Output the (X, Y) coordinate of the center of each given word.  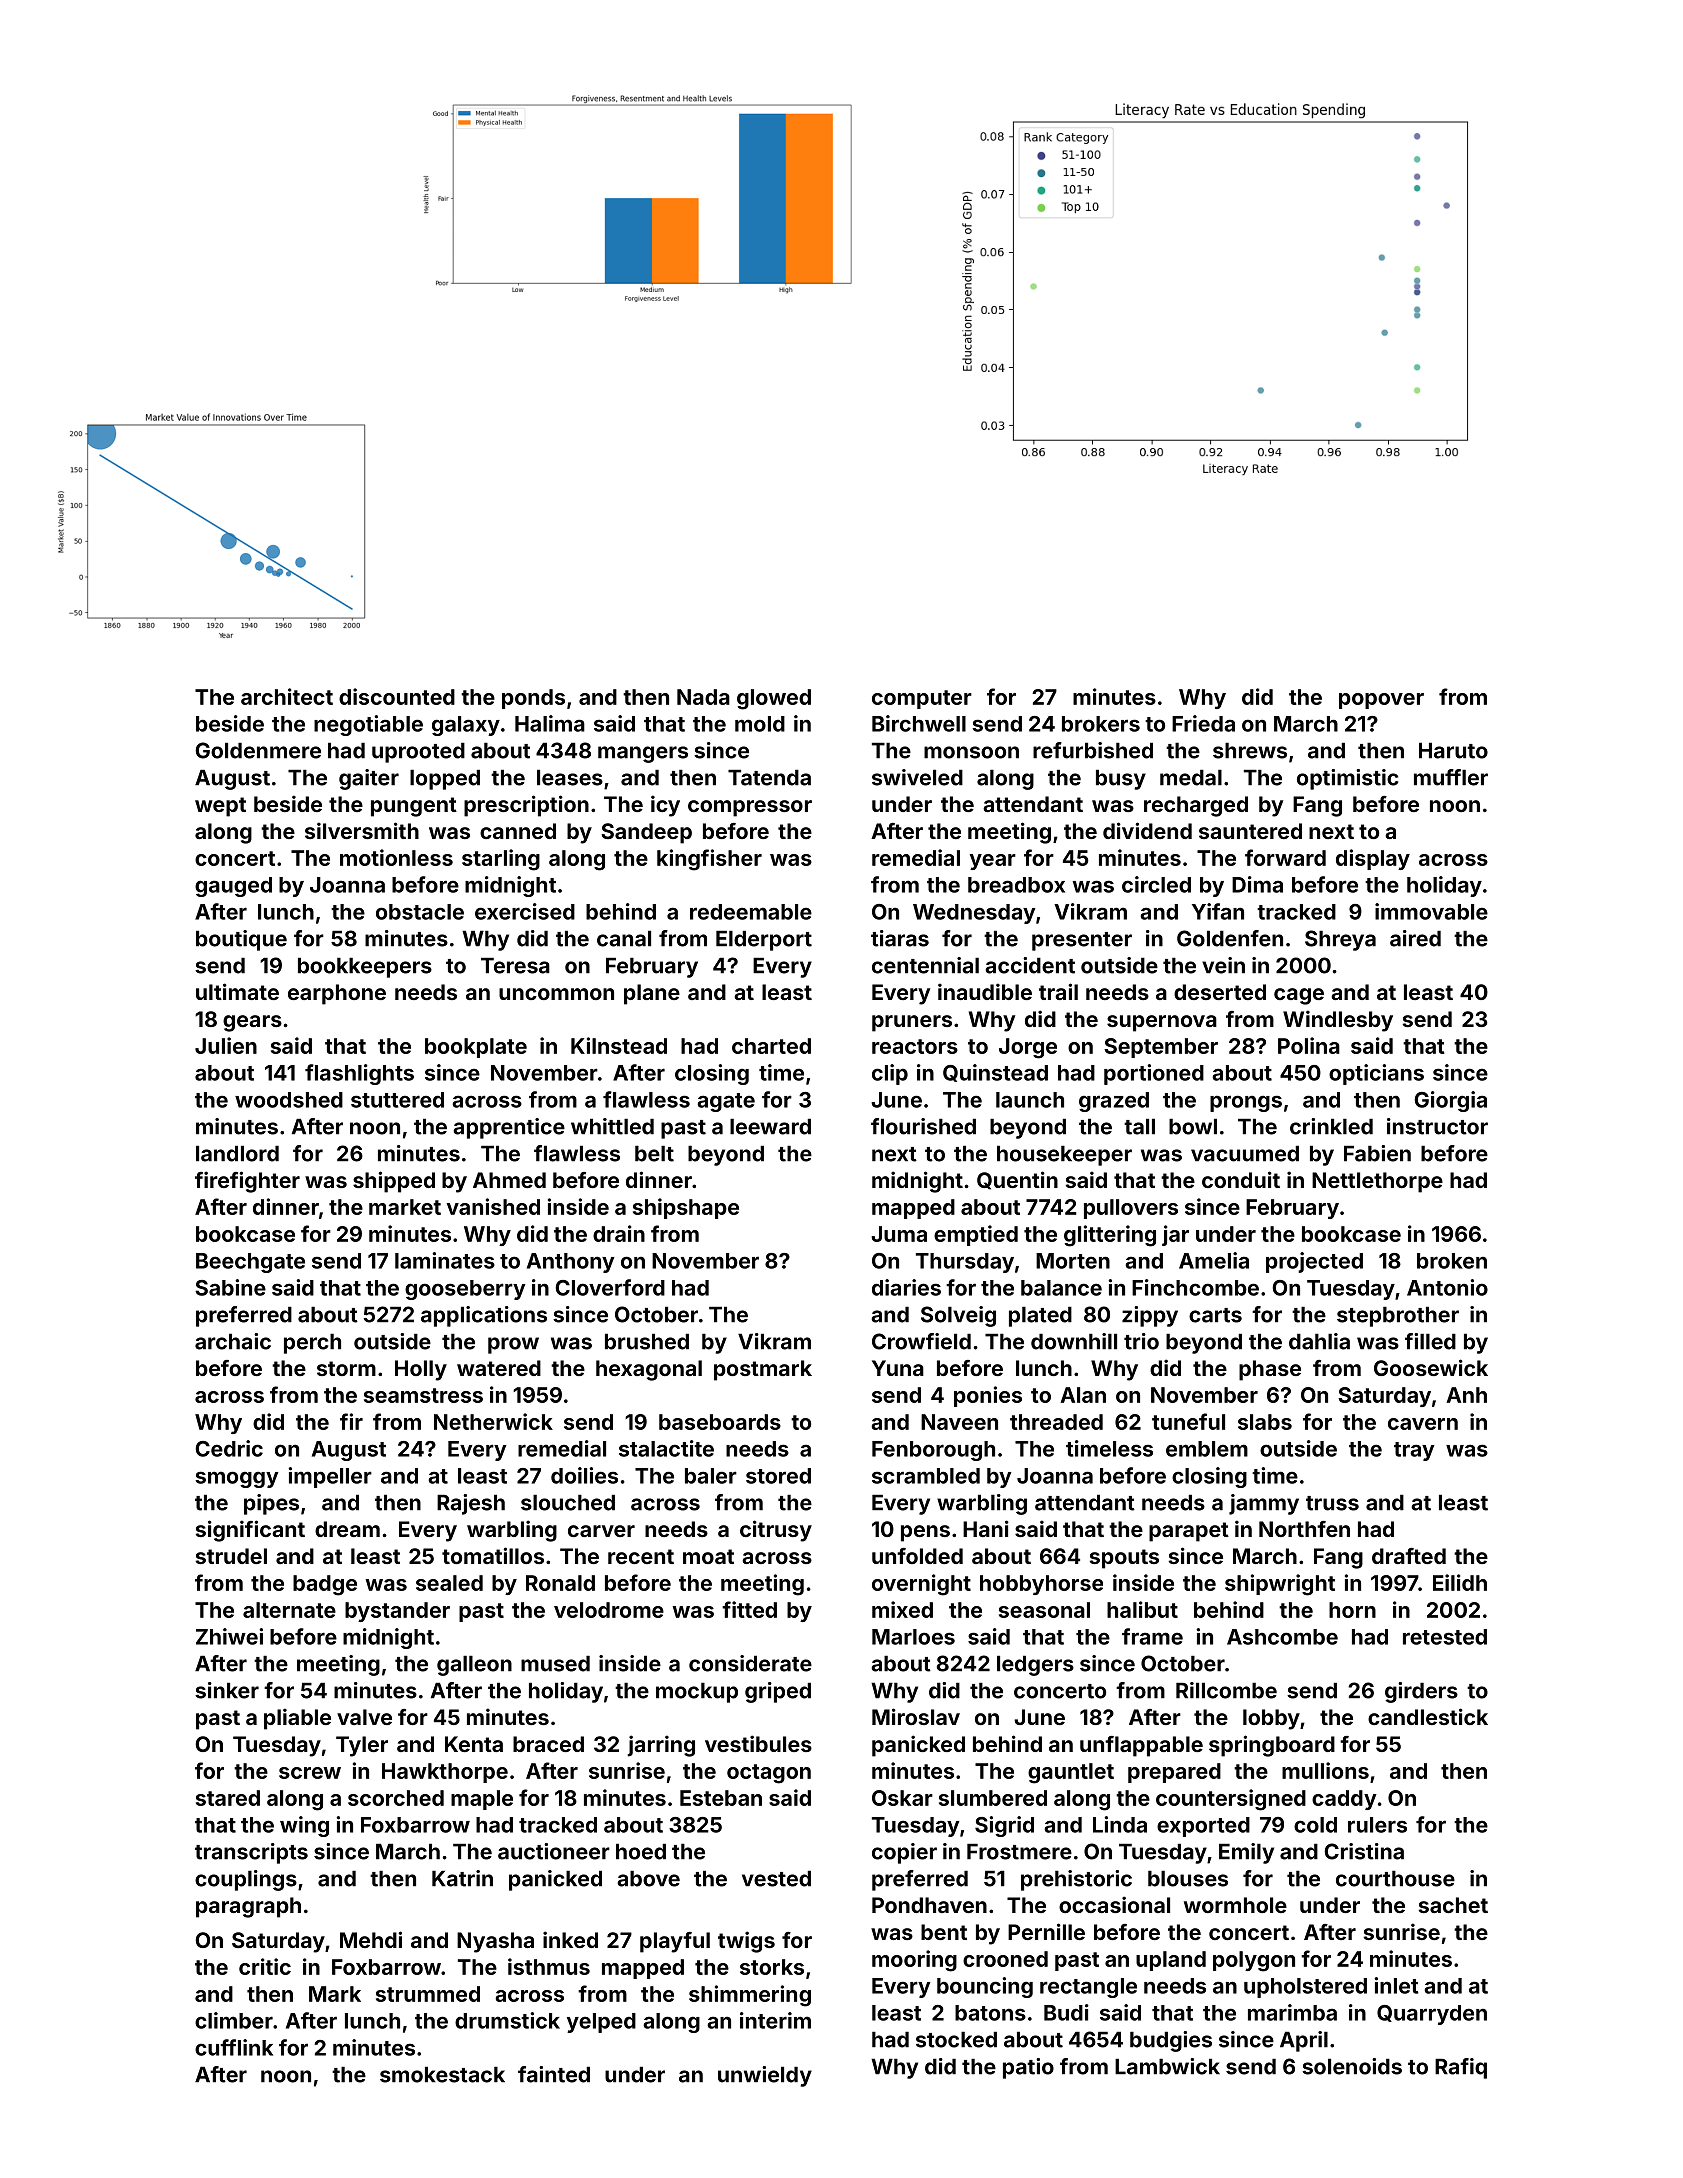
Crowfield (921, 1341)
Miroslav (916, 1716)
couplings (246, 1880)
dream (347, 1529)
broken (1452, 1261)
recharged (1196, 806)
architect (287, 696)
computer (922, 699)
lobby (1271, 1719)
